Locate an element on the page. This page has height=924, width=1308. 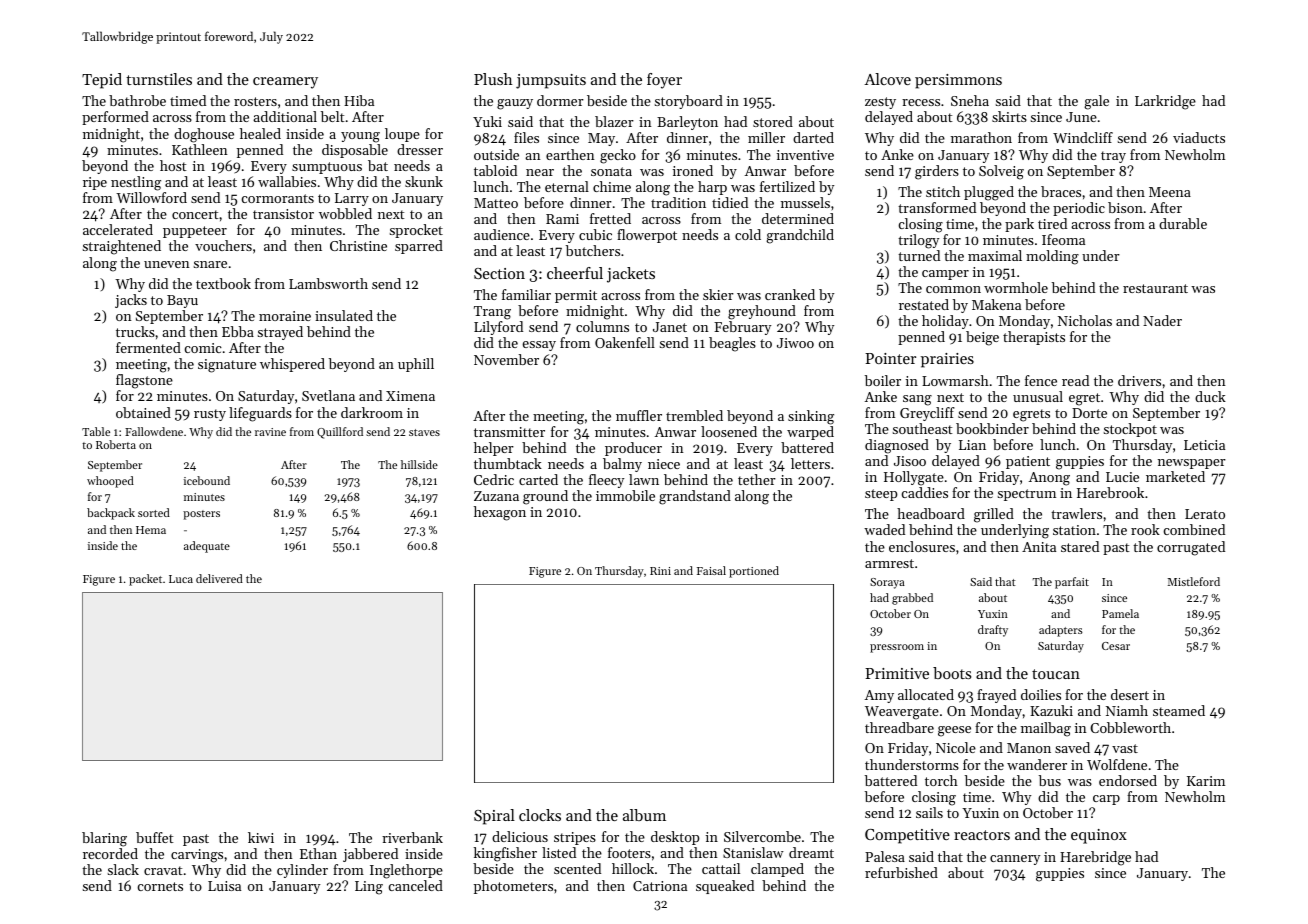
blazer is located at coordinates (614, 121).
